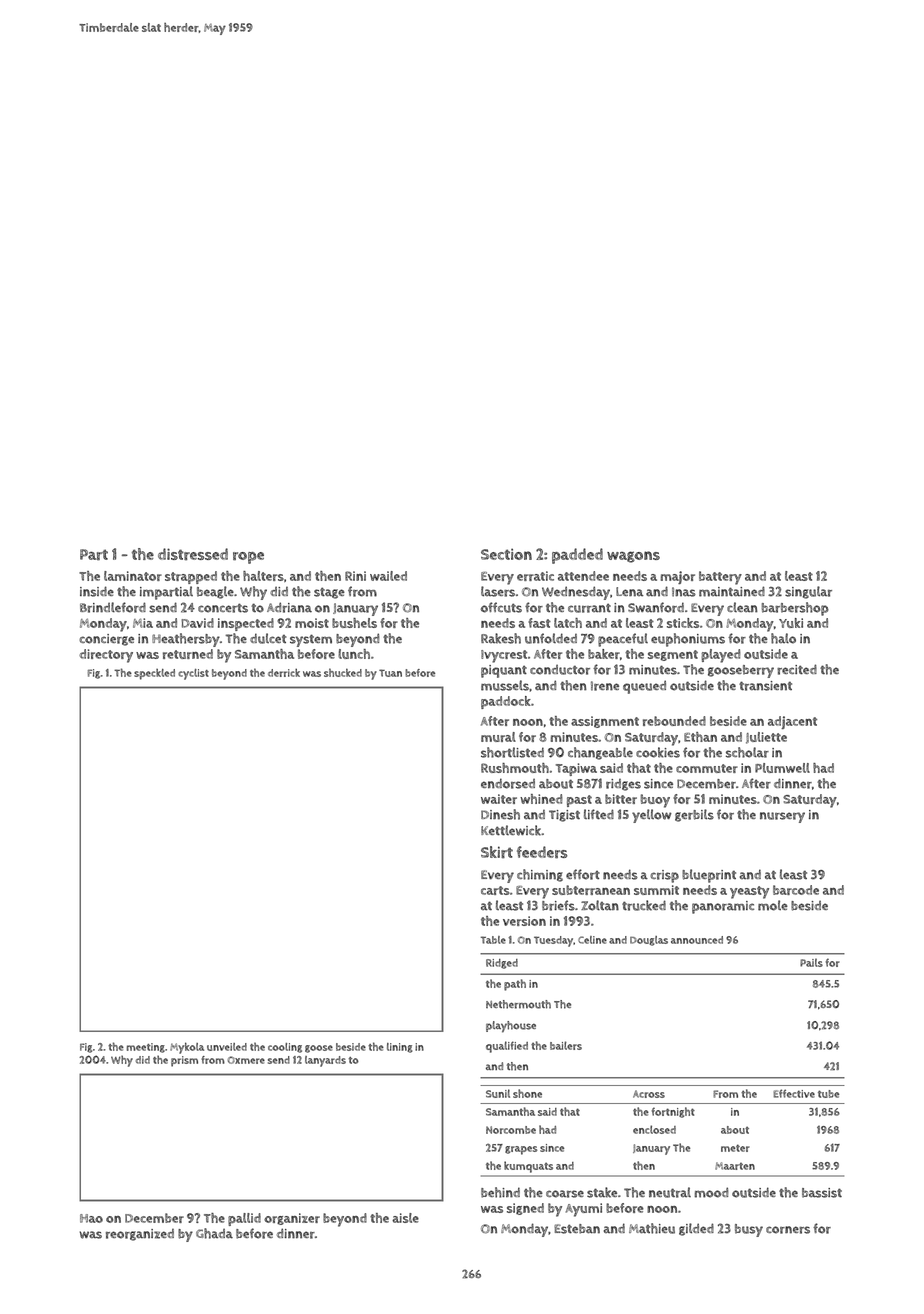  Describe the element at coordinates (498, 591) in the page. I see `lasers` at that location.
